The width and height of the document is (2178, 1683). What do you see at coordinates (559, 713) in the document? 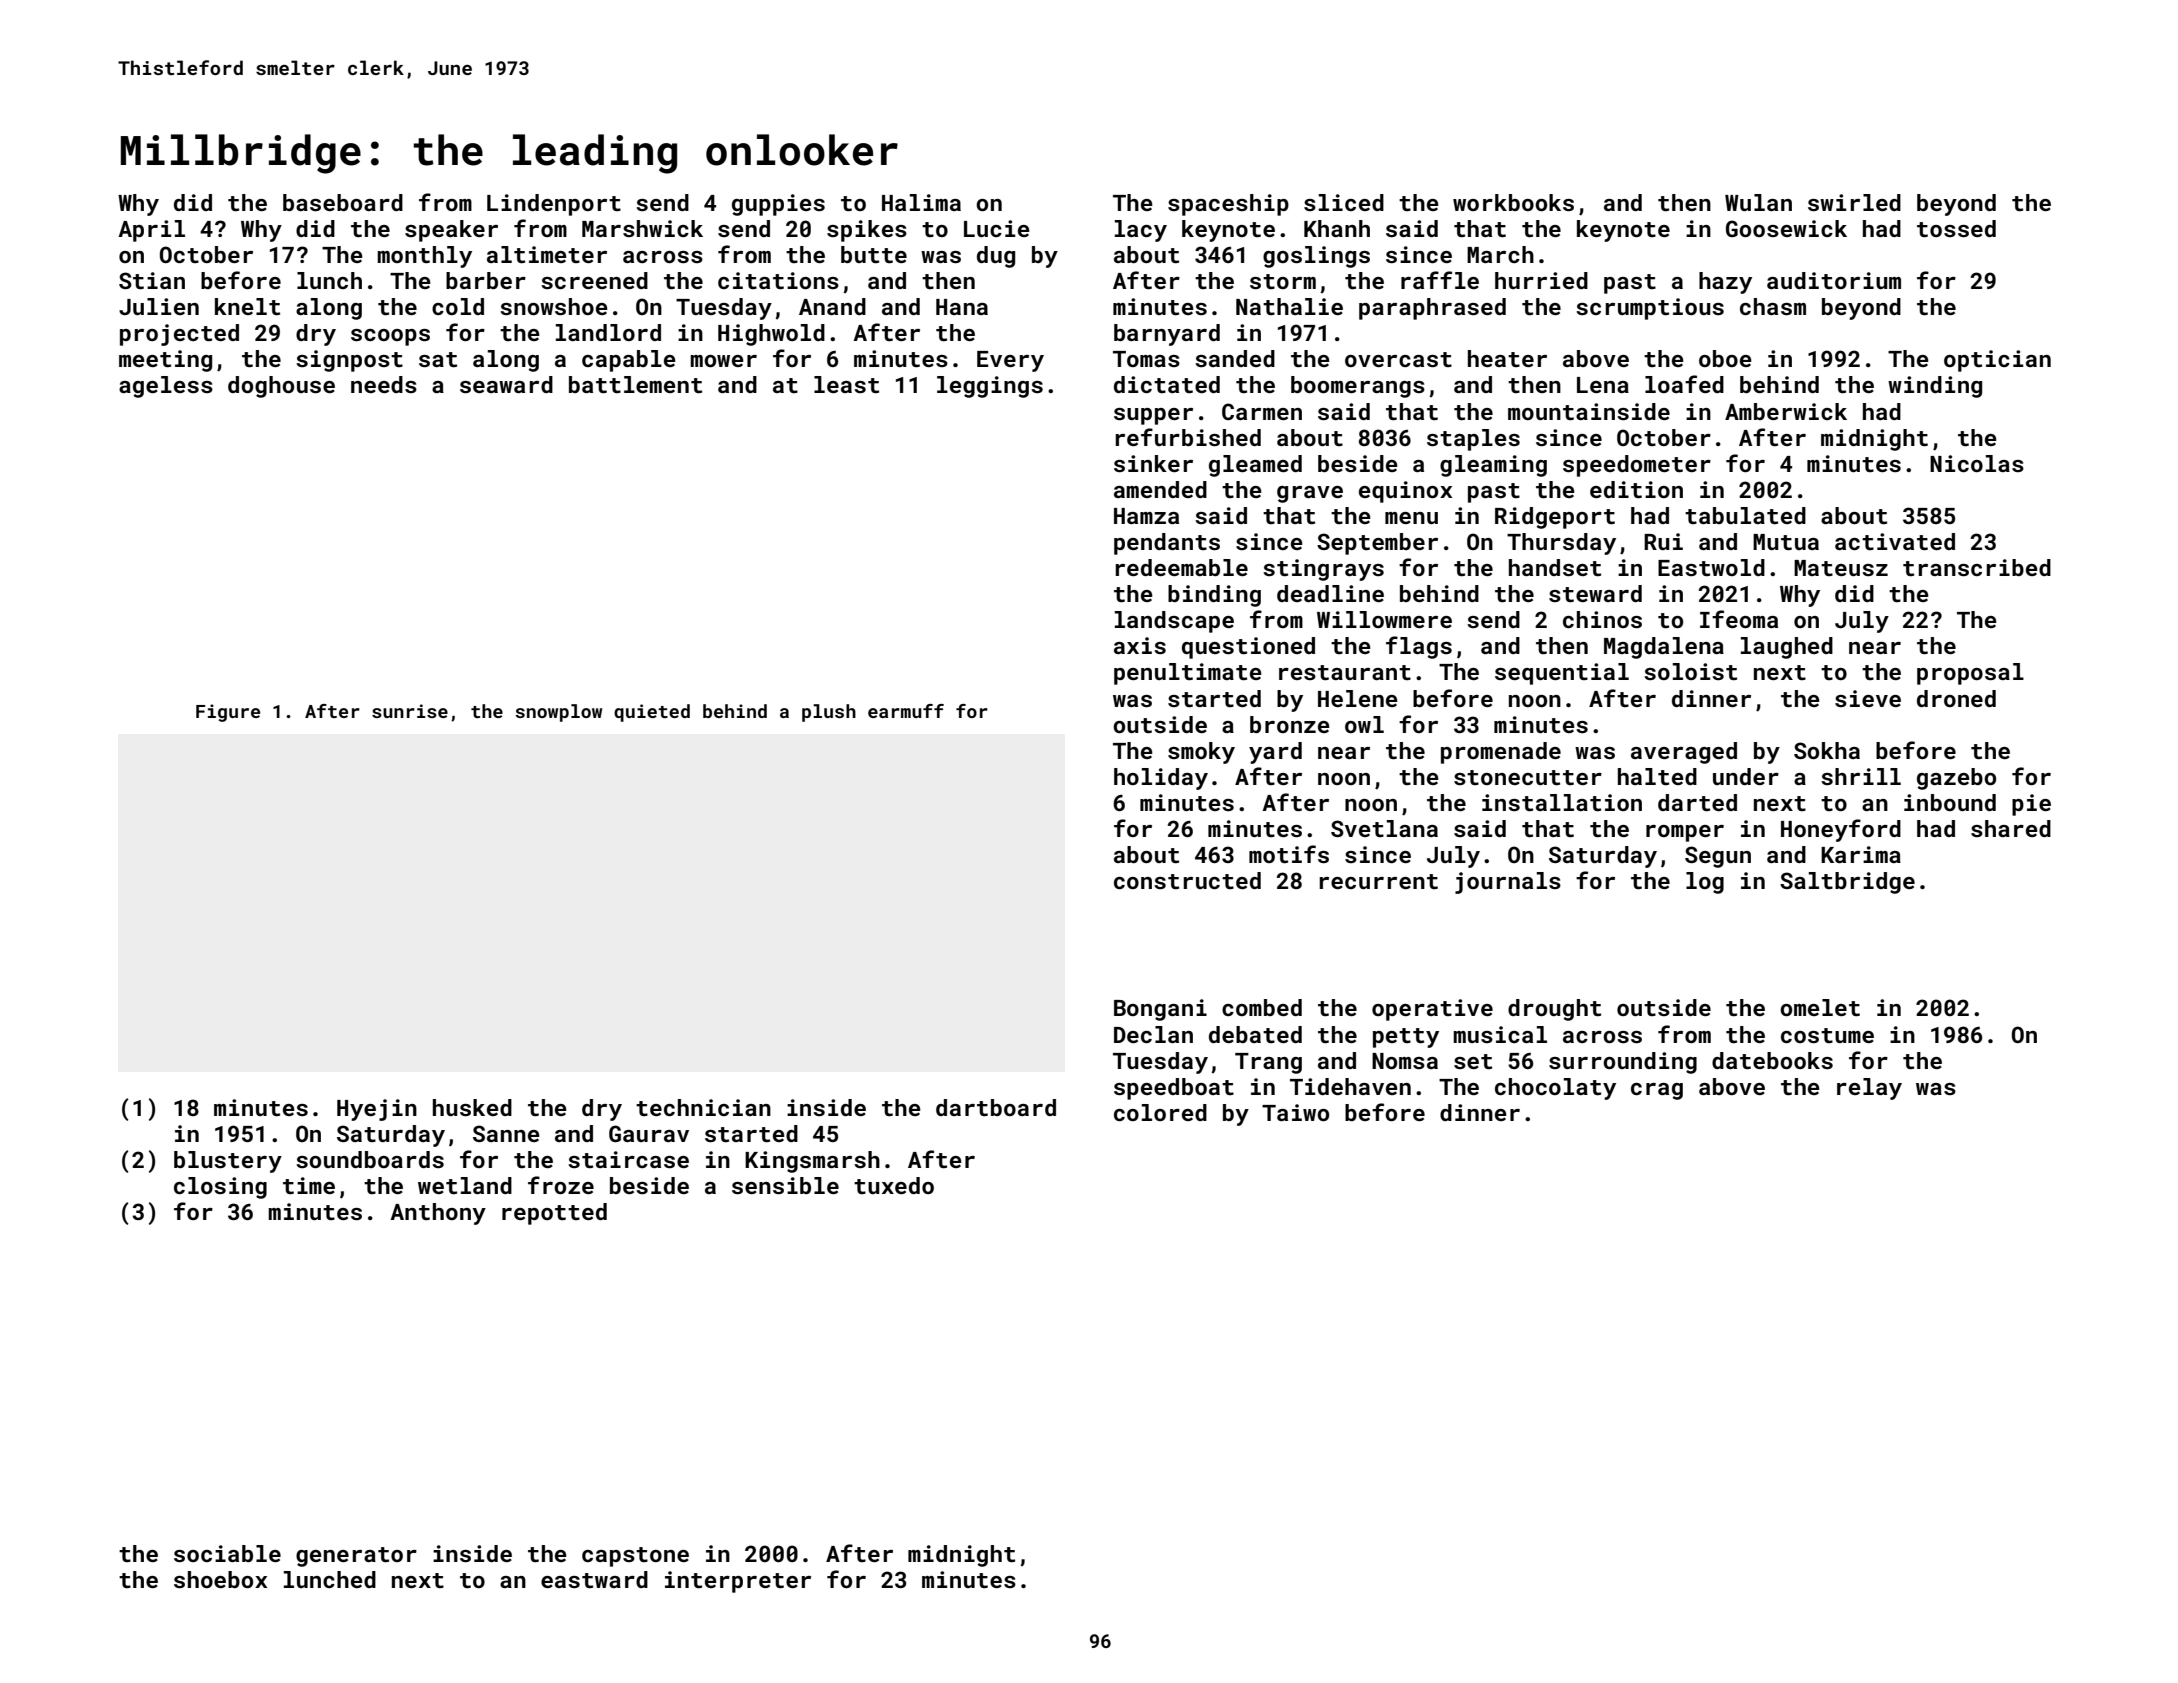
I see `snowplow` at bounding box center [559, 713].
